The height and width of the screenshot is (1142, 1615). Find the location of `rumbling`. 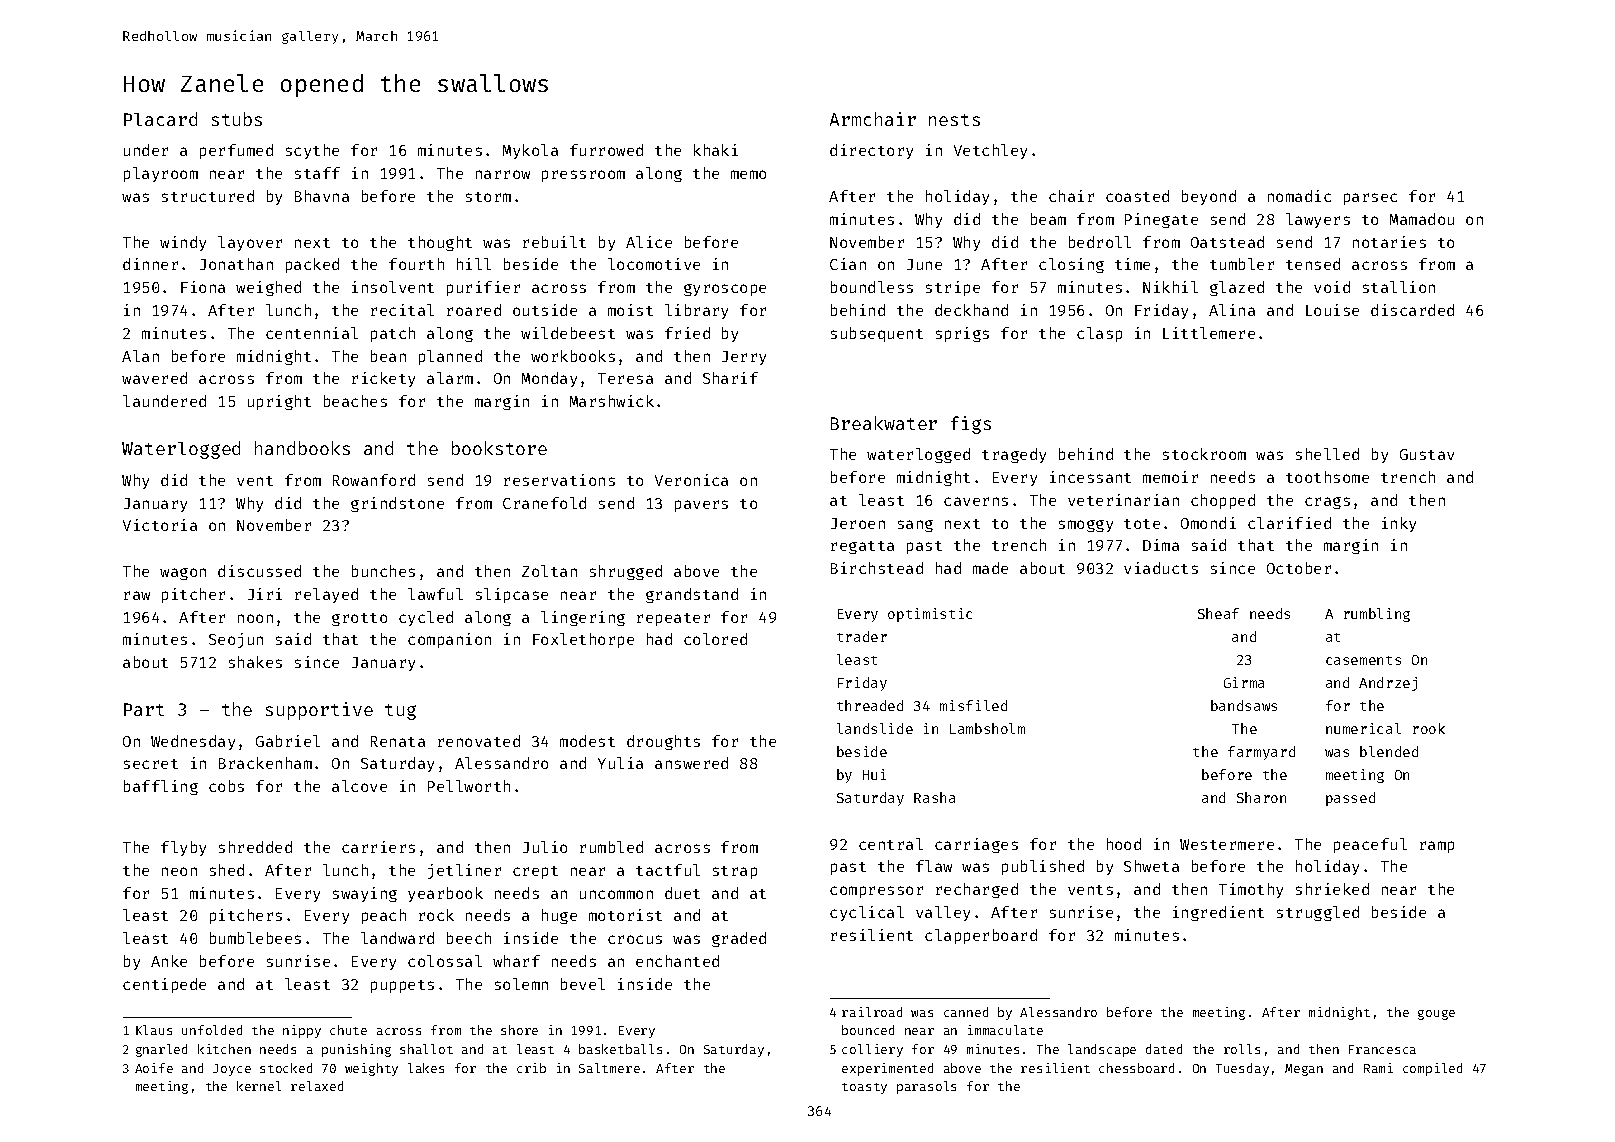

rumbling is located at coordinates (1377, 615).
